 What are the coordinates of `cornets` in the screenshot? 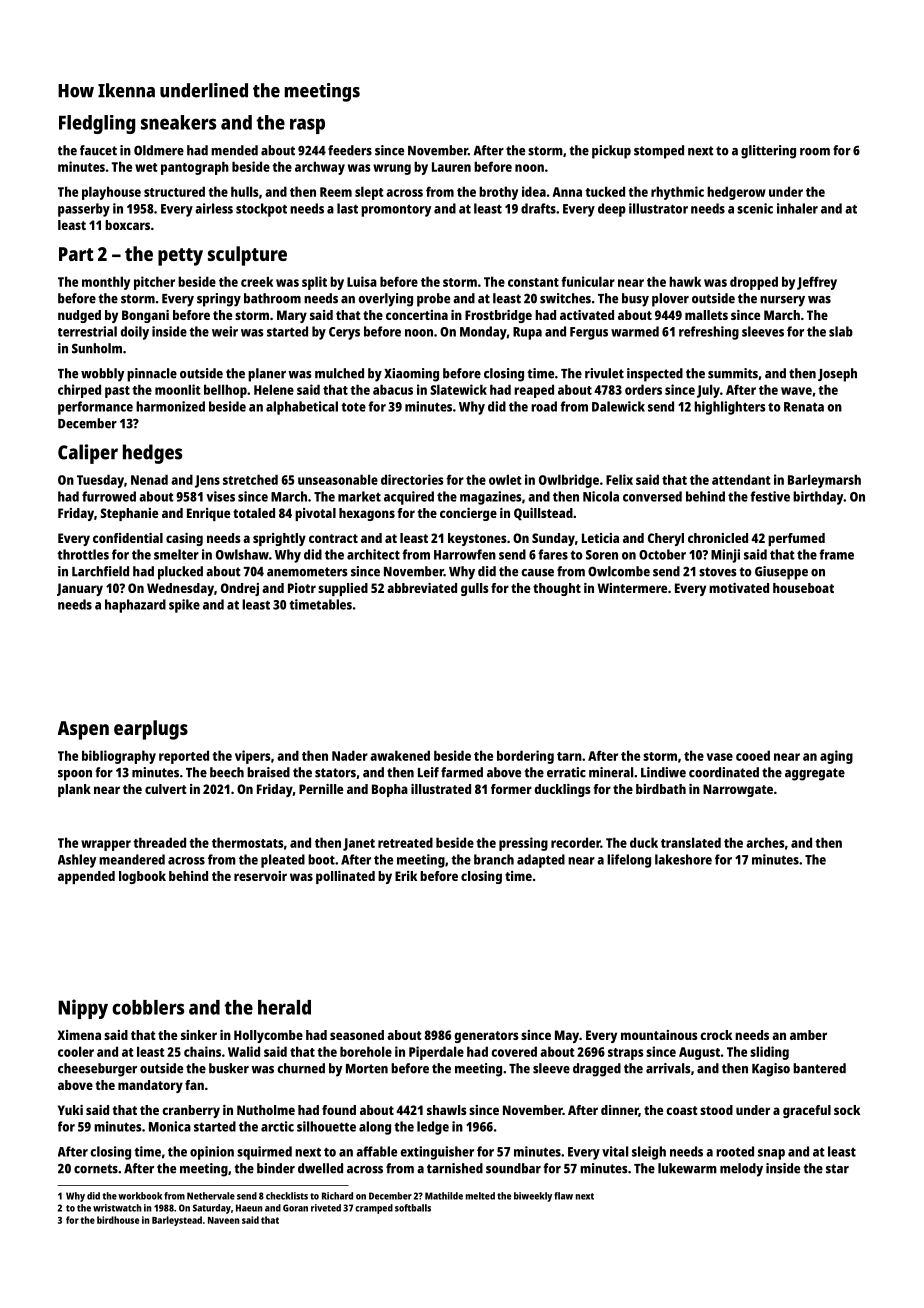 It's located at (96, 1169).
